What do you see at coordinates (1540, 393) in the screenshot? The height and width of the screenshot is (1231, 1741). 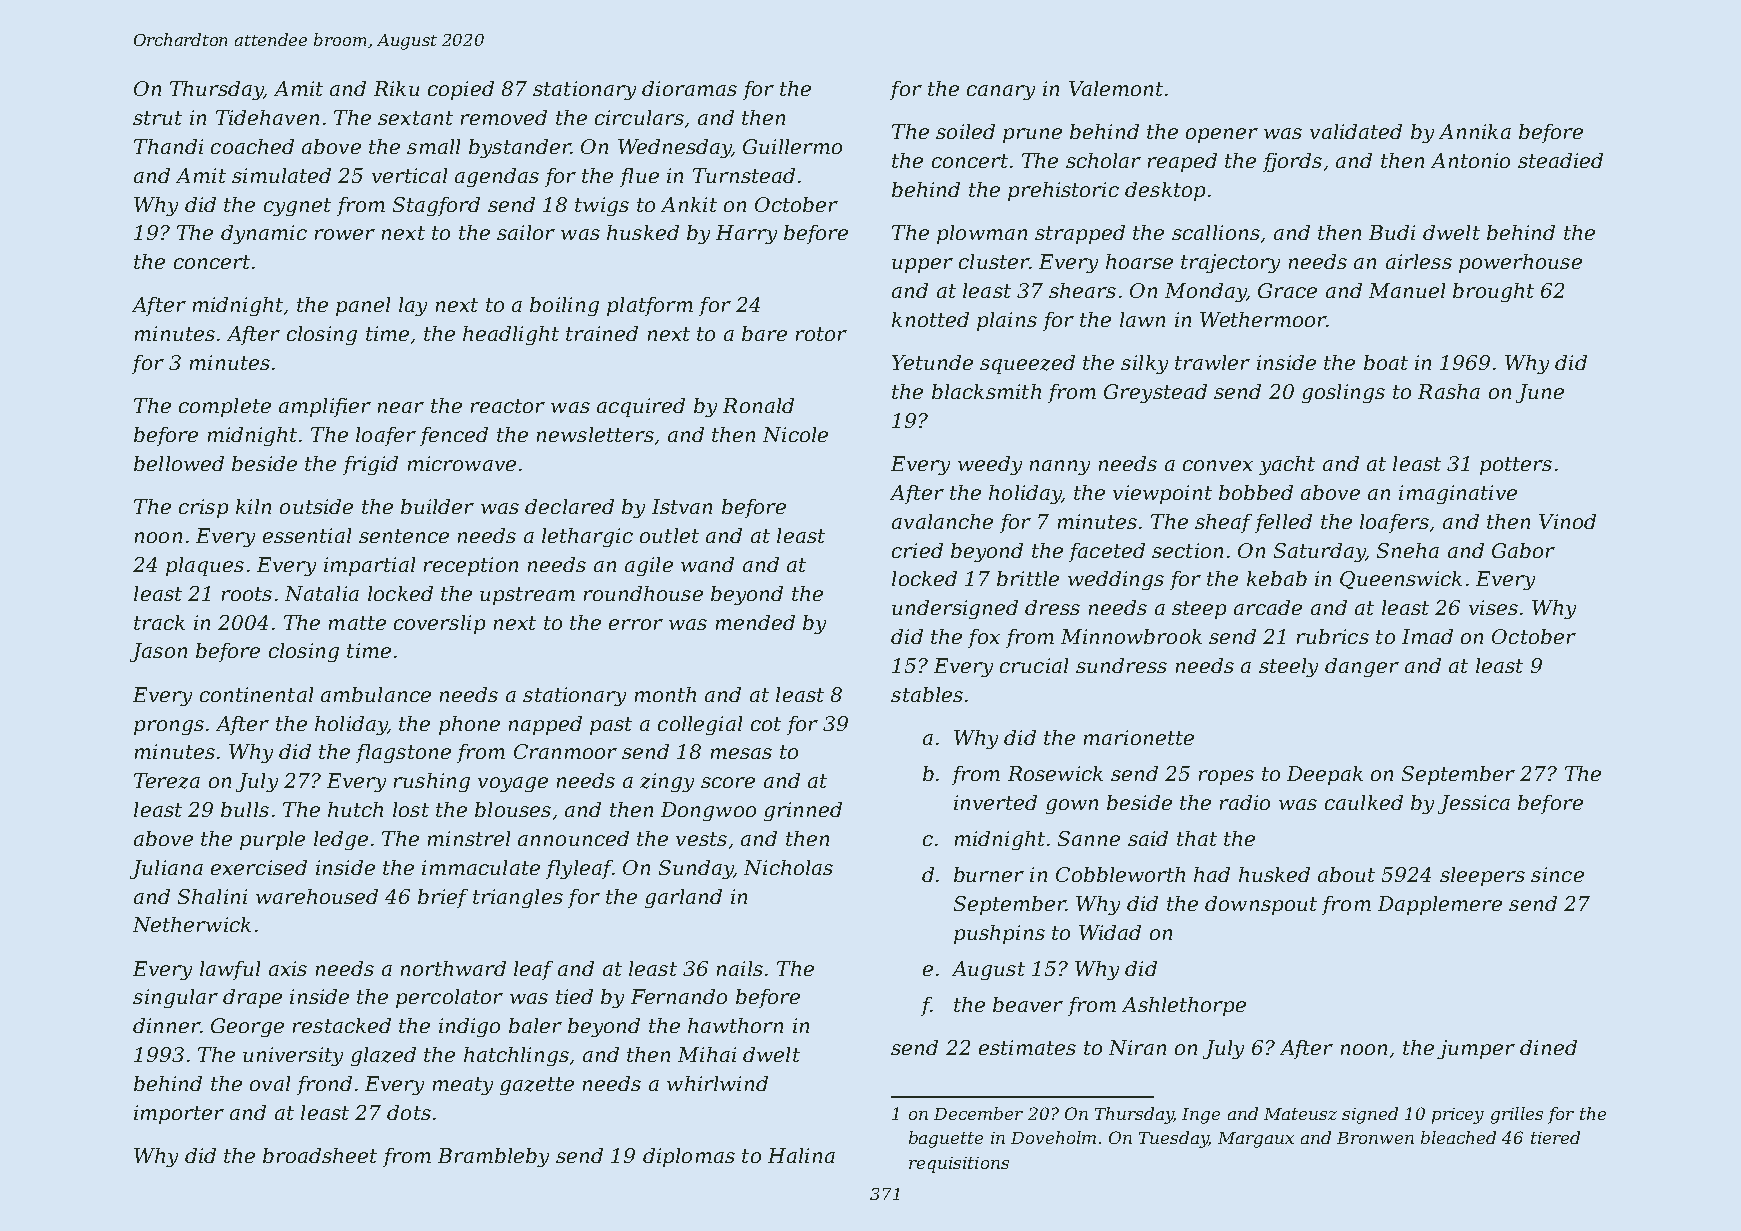 I see `June` at bounding box center [1540, 393].
